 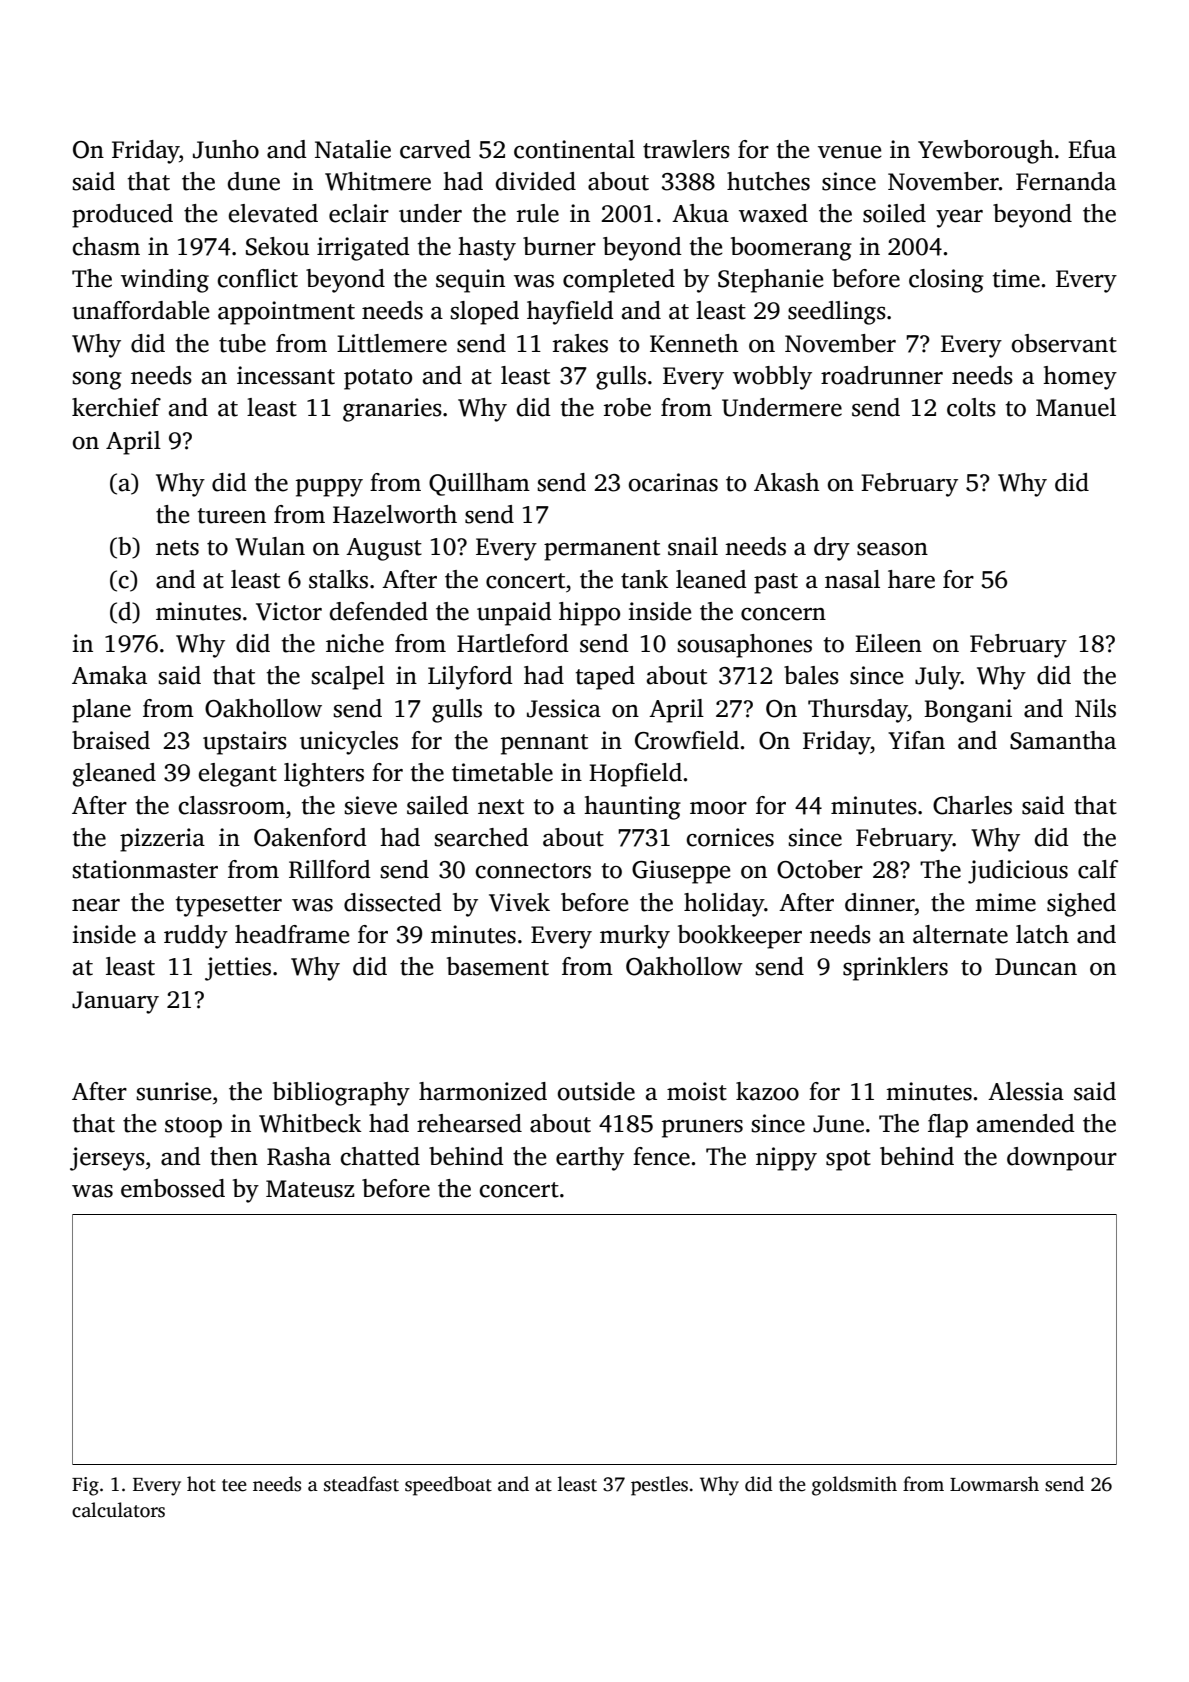 I want to click on Junho, so click(x=226, y=149).
